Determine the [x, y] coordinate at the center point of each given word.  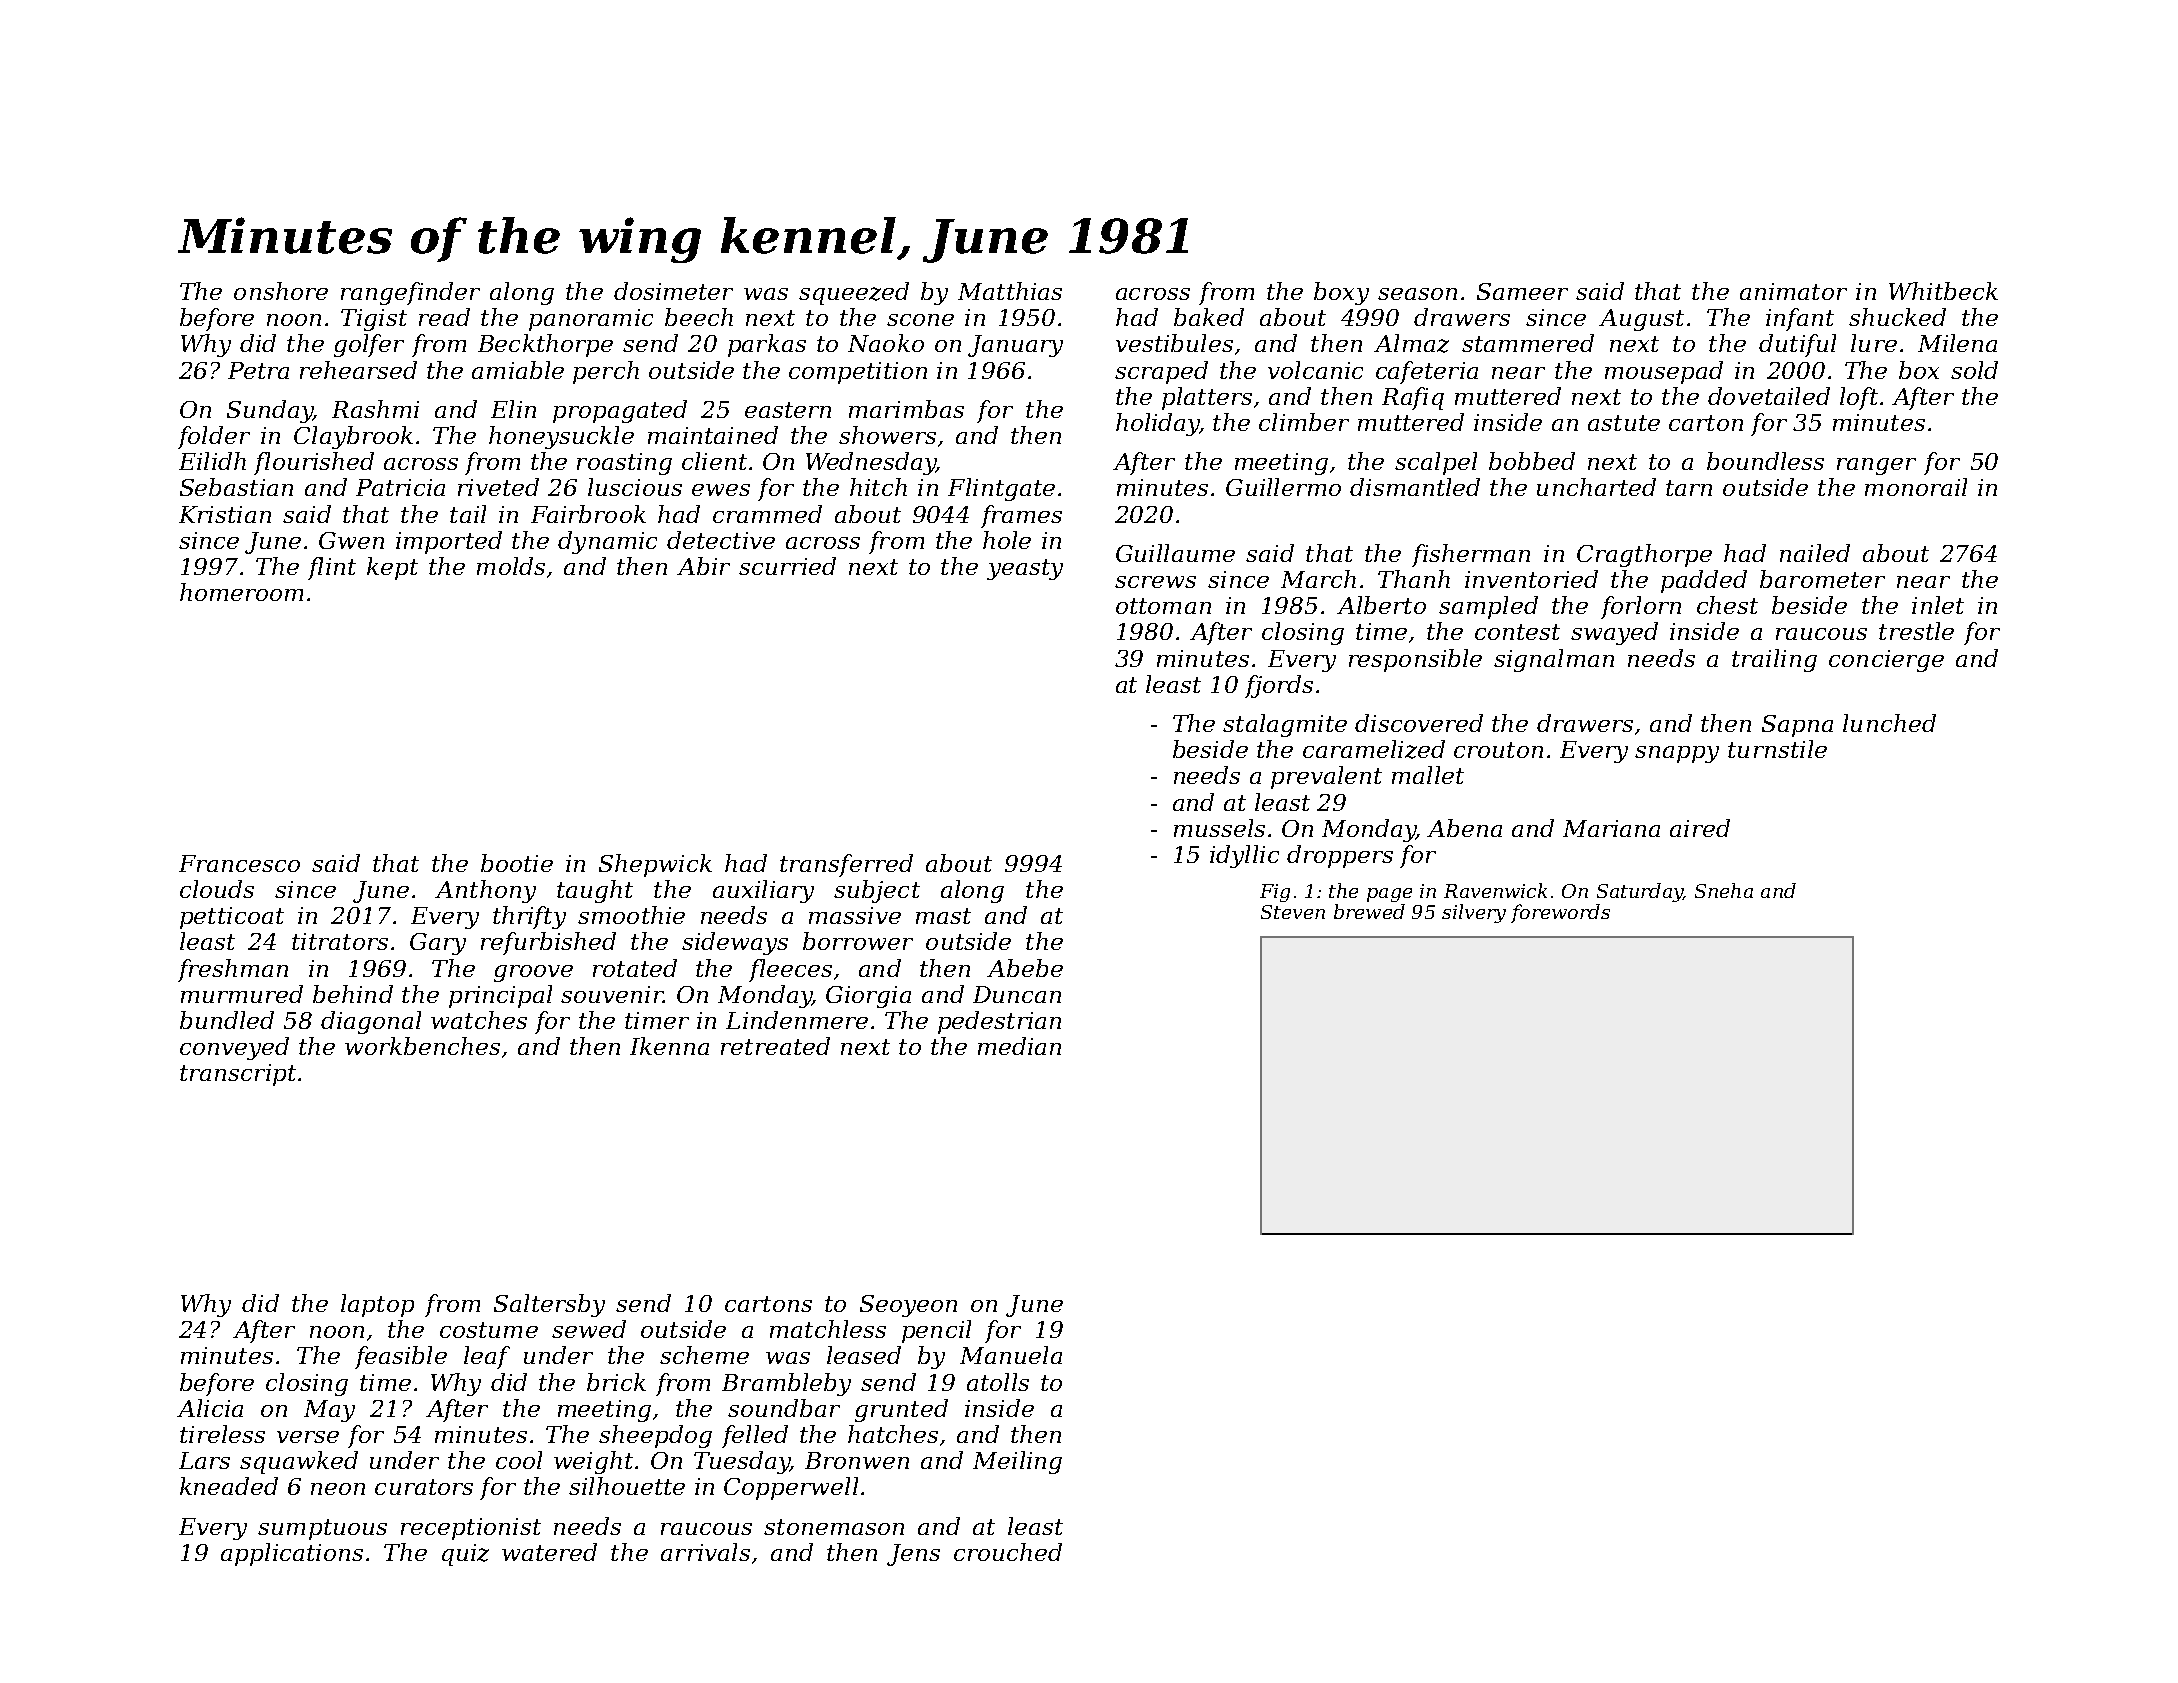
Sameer [1522, 291]
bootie [517, 863]
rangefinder [410, 293]
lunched [1889, 723]
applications [292, 1554]
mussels [1219, 828]
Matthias [1010, 291]
